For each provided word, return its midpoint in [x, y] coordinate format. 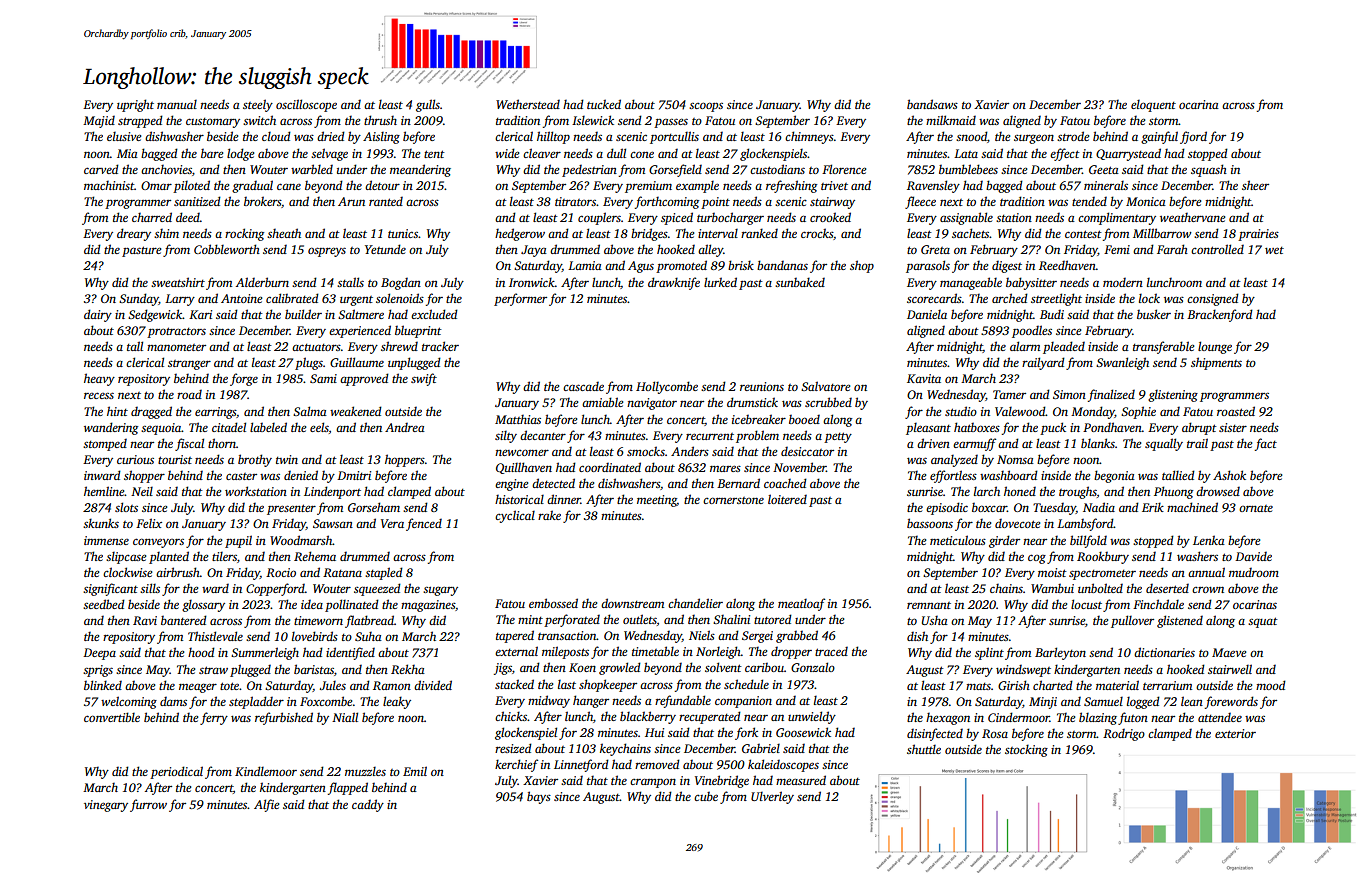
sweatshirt [178, 282]
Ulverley [772, 797]
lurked [720, 282]
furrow [148, 805]
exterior [1235, 733]
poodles [1032, 331]
